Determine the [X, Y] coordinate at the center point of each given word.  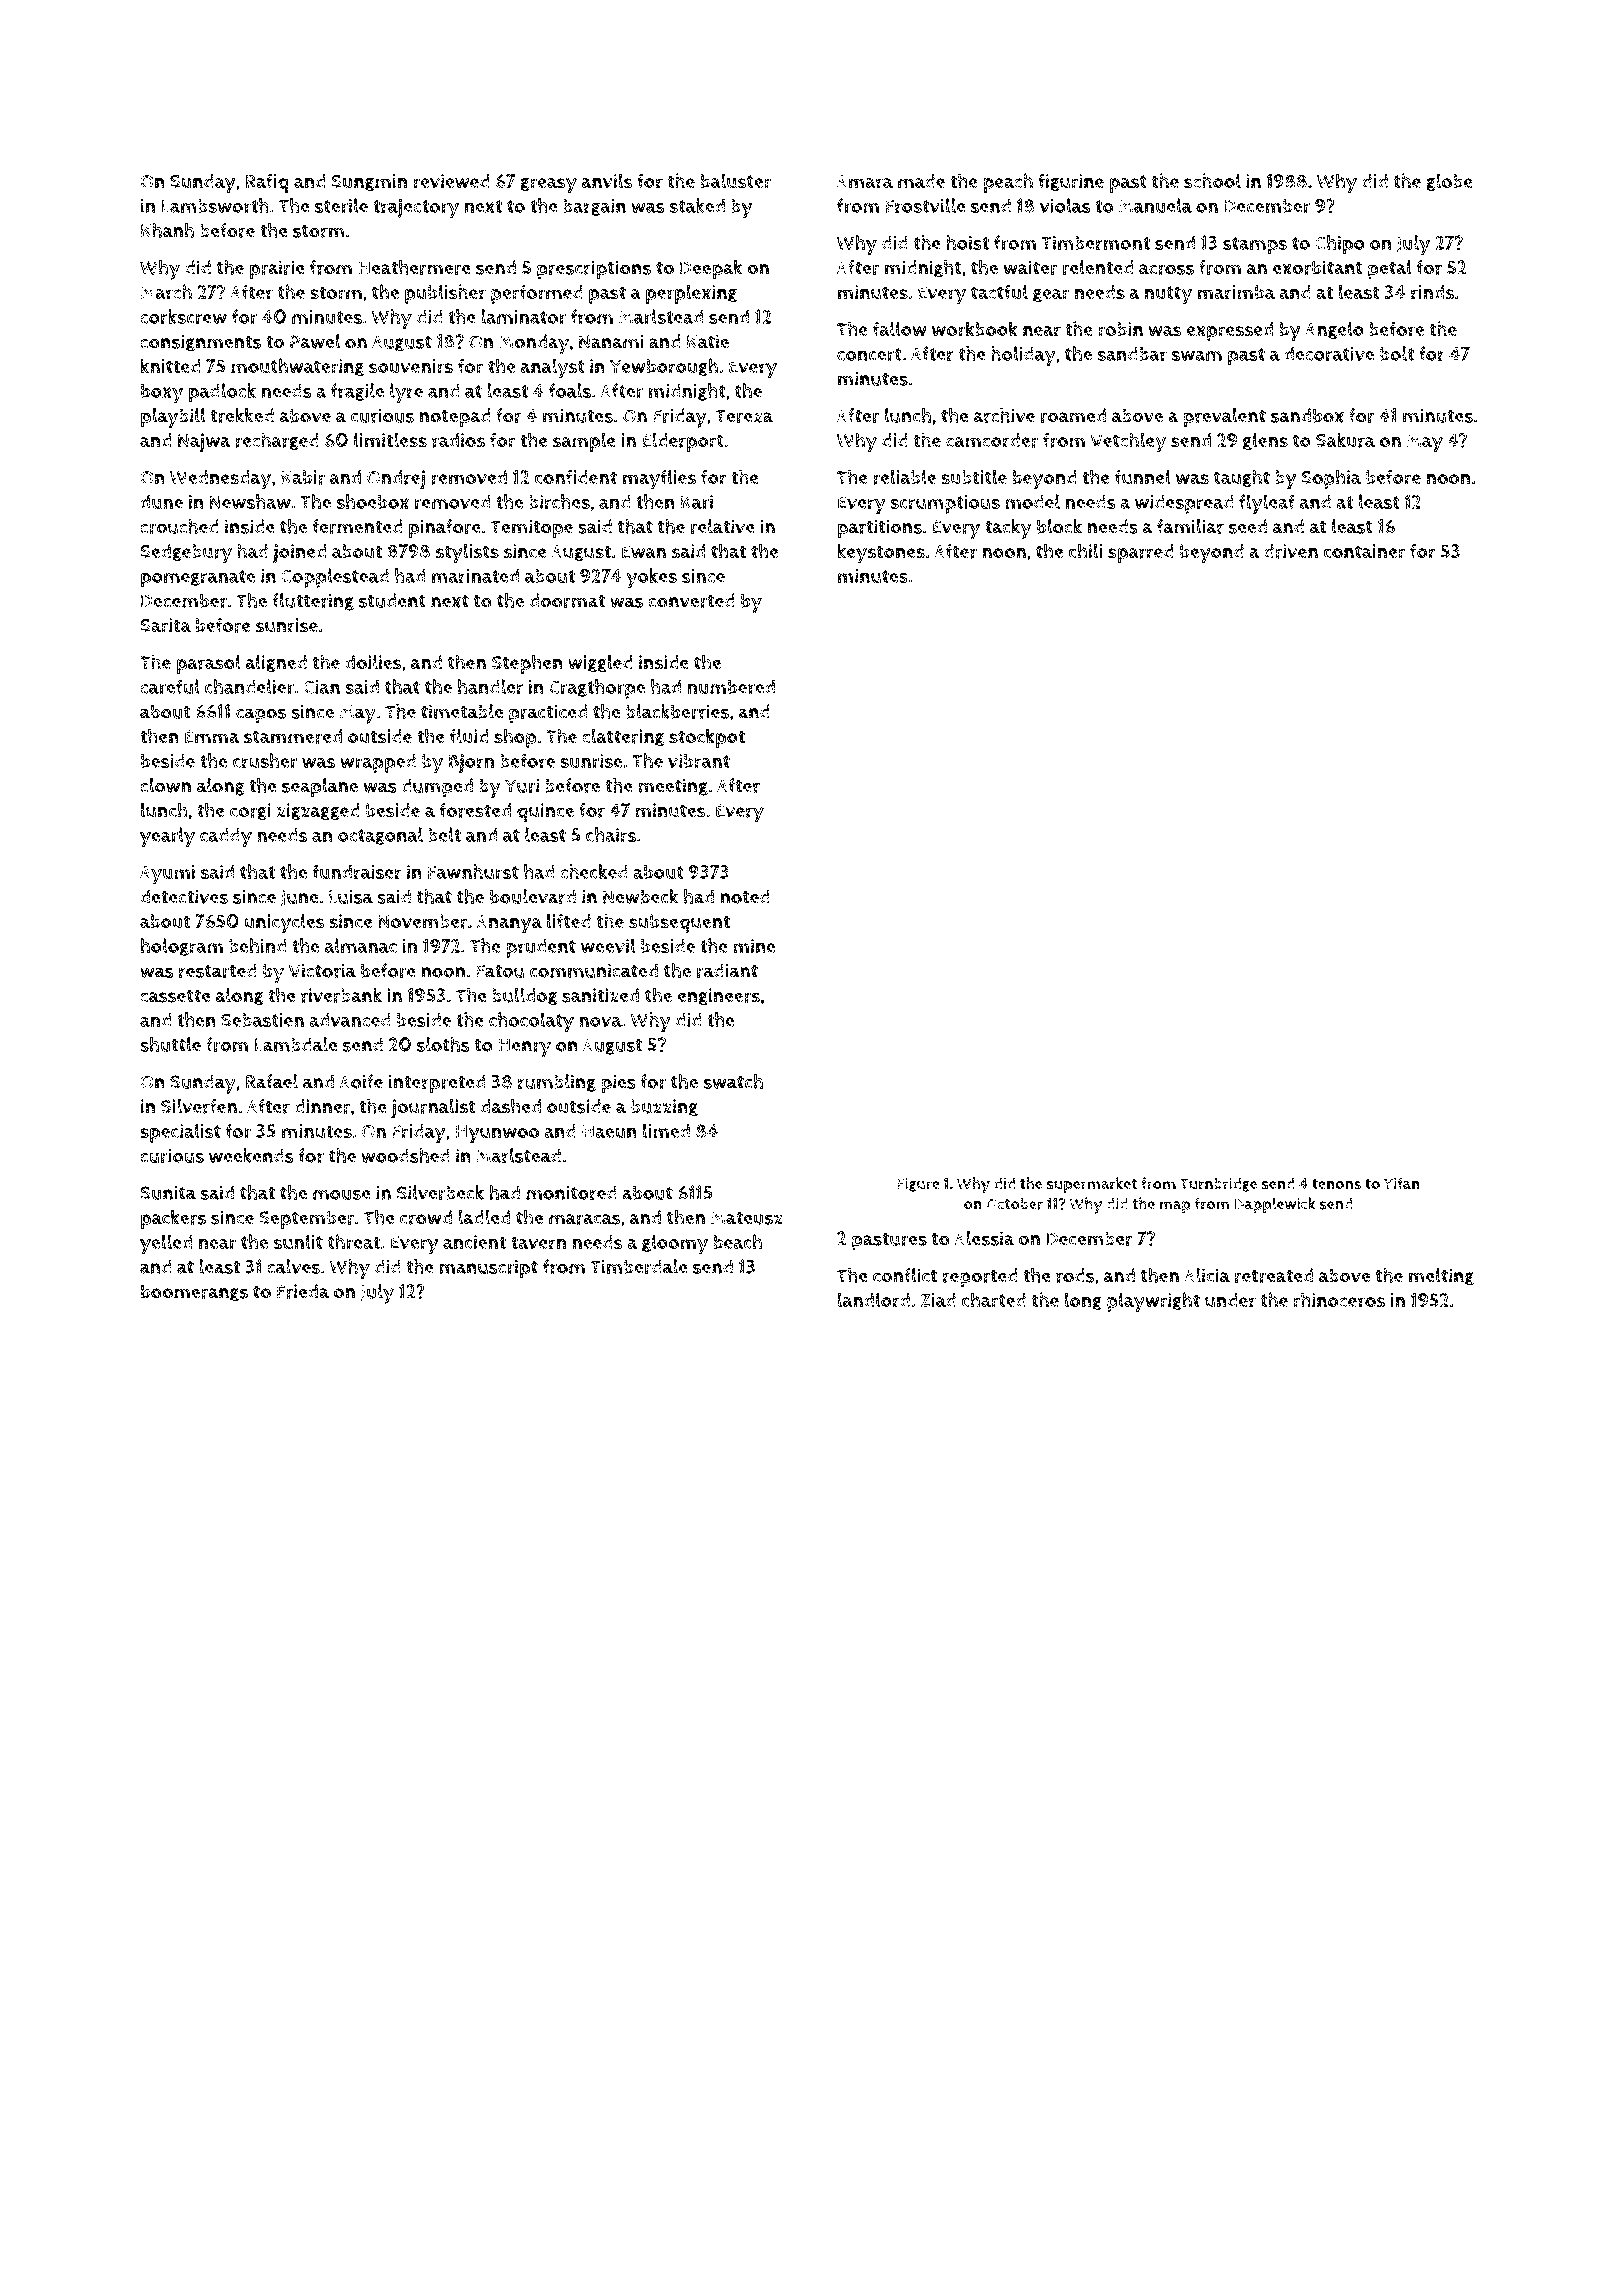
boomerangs [194, 1293]
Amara [865, 182]
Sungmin [369, 183]
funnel [1143, 477]
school [1212, 181]
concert [869, 355]
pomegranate [198, 579]
